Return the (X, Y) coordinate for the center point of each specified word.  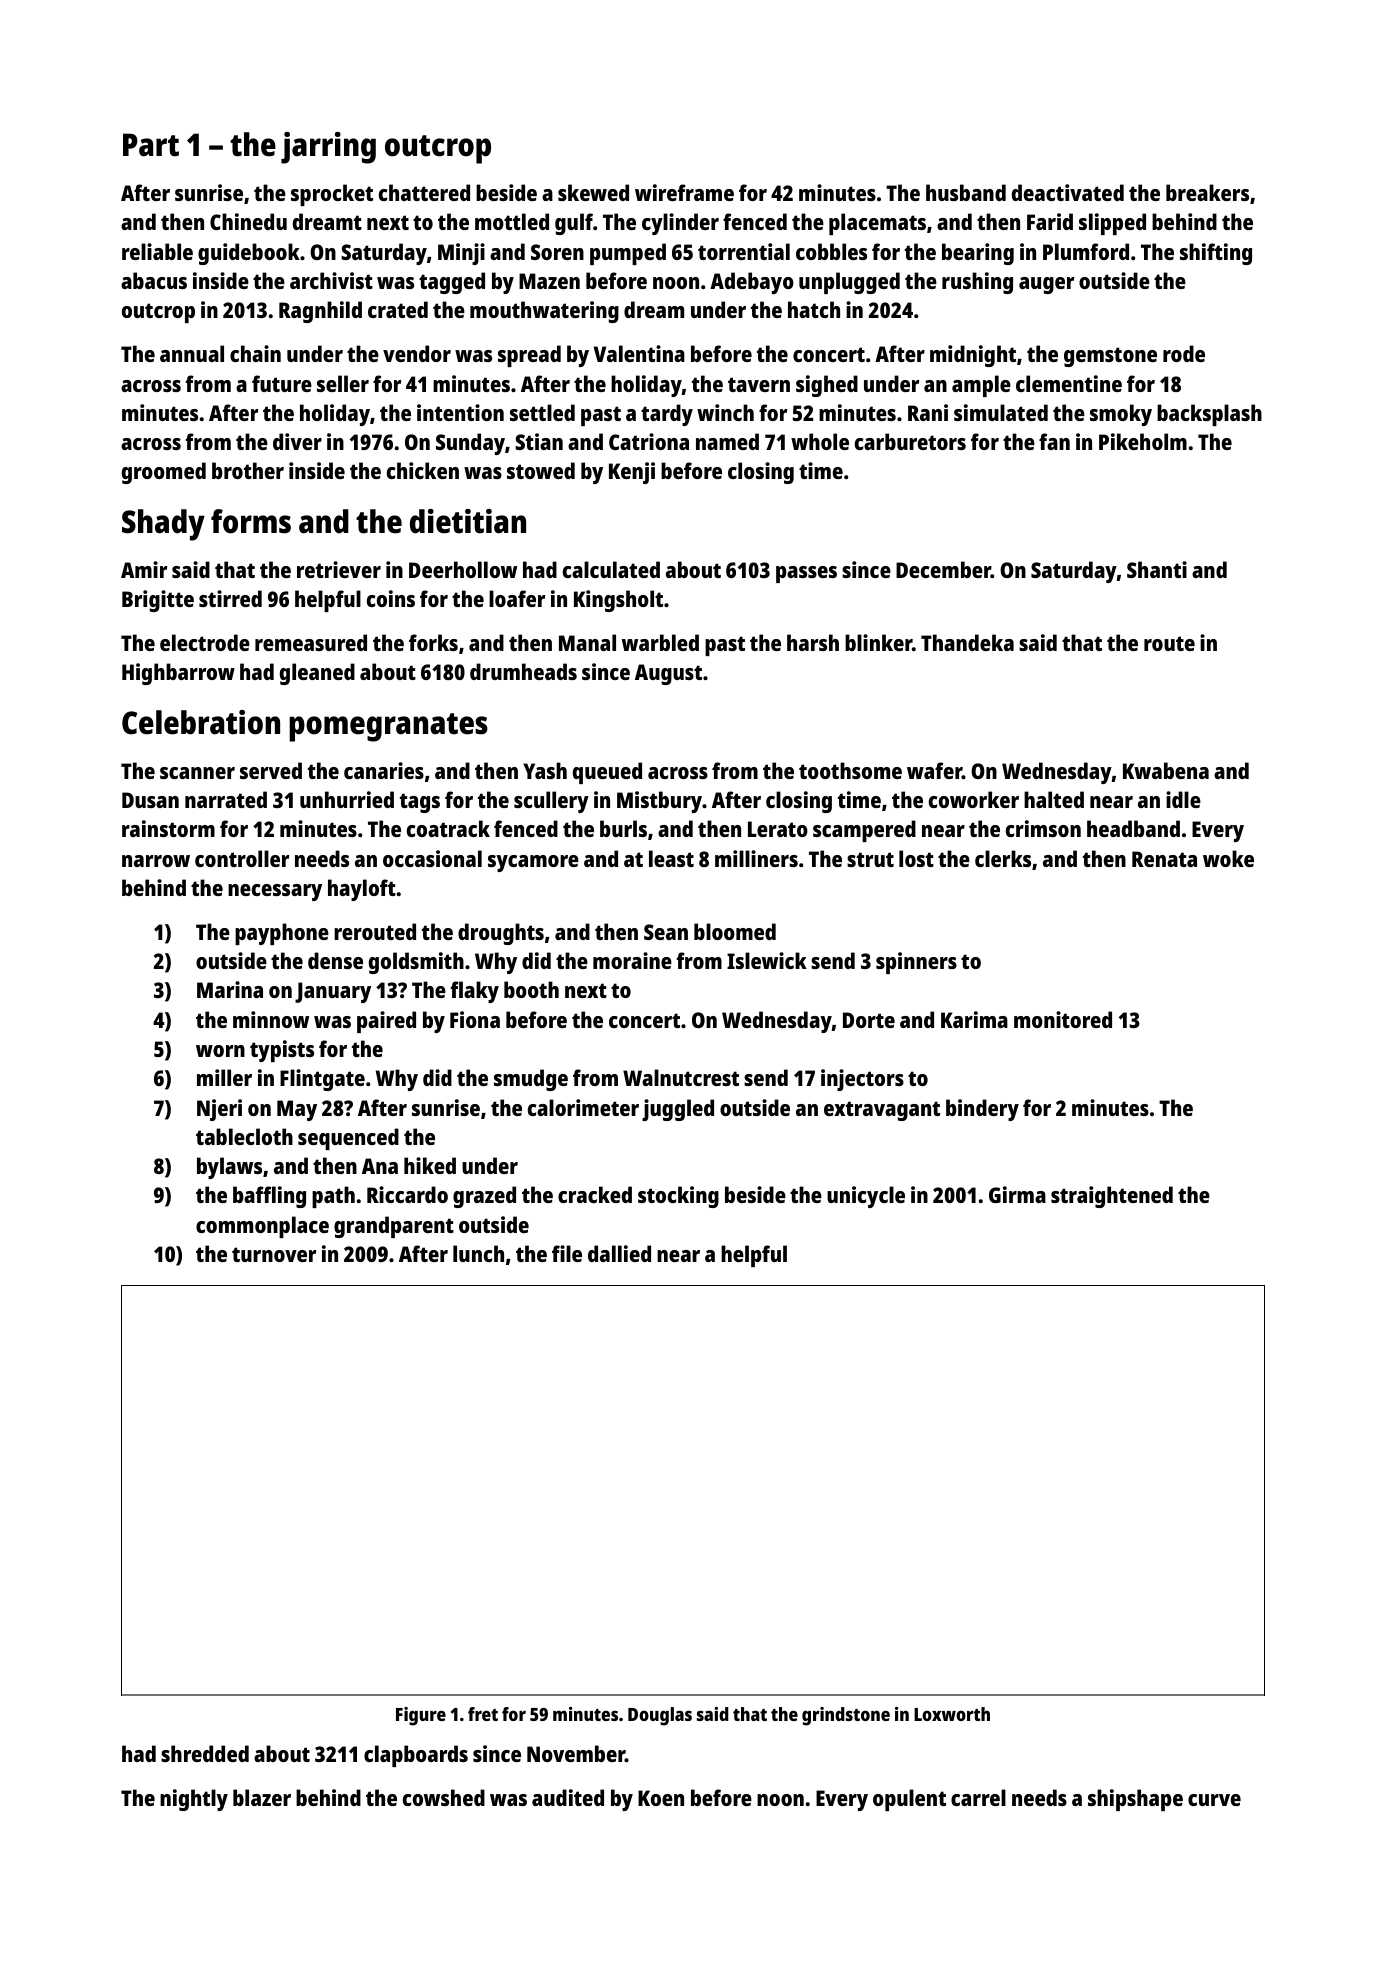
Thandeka (967, 642)
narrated (226, 799)
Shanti (1157, 569)
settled (542, 412)
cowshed (444, 1797)
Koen (661, 1798)
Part (151, 145)
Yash (545, 770)
